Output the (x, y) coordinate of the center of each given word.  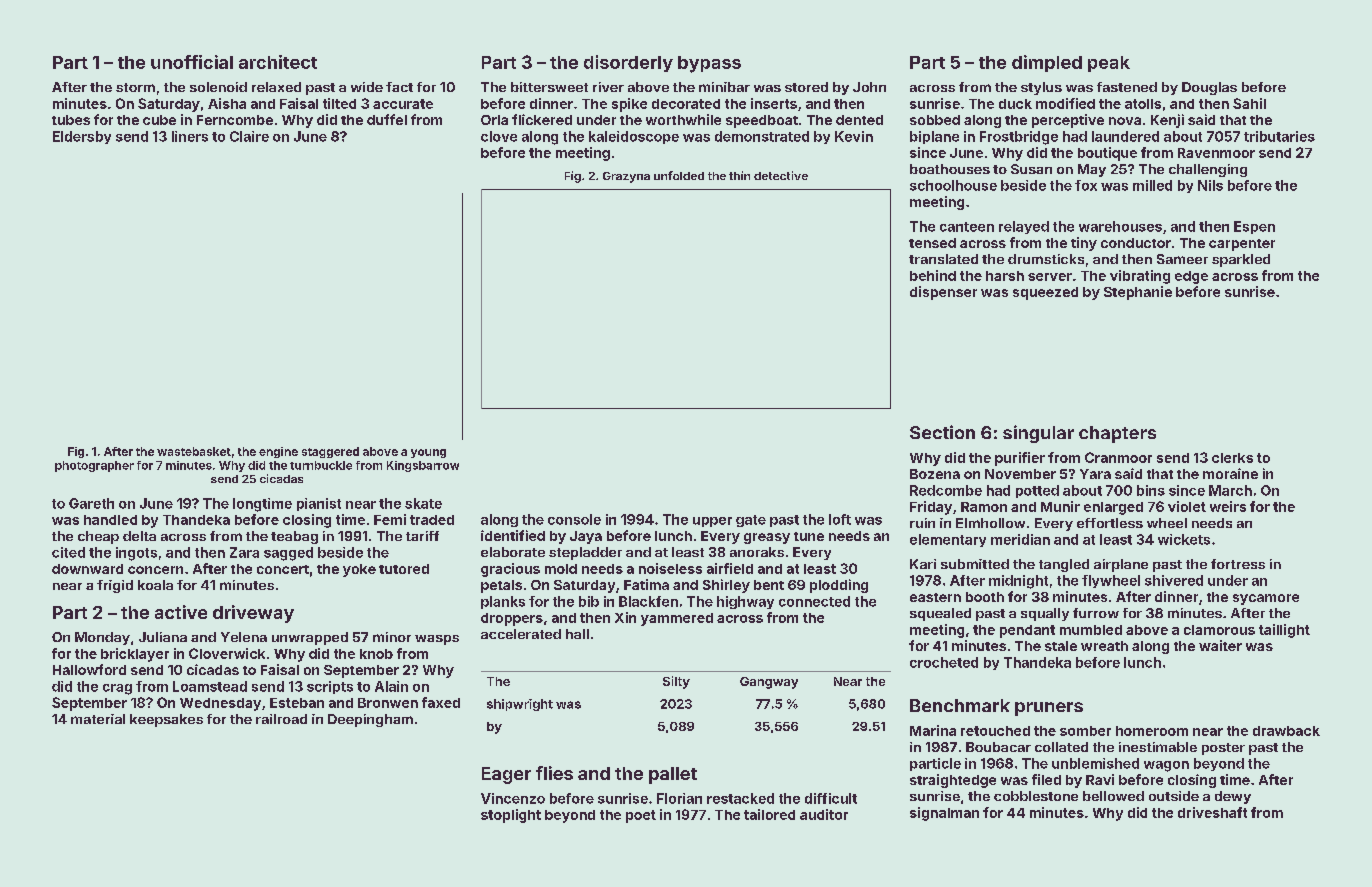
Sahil (1249, 103)
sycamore (1266, 599)
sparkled (1241, 260)
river (608, 87)
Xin (625, 617)
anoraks (757, 552)
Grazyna (626, 177)
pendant (1027, 631)
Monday (102, 638)
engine (278, 452)
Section (942, 432)
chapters (1117, 434)
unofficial (192, 62)
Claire (249, 136)
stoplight (511, 816)
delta (139, 536)
